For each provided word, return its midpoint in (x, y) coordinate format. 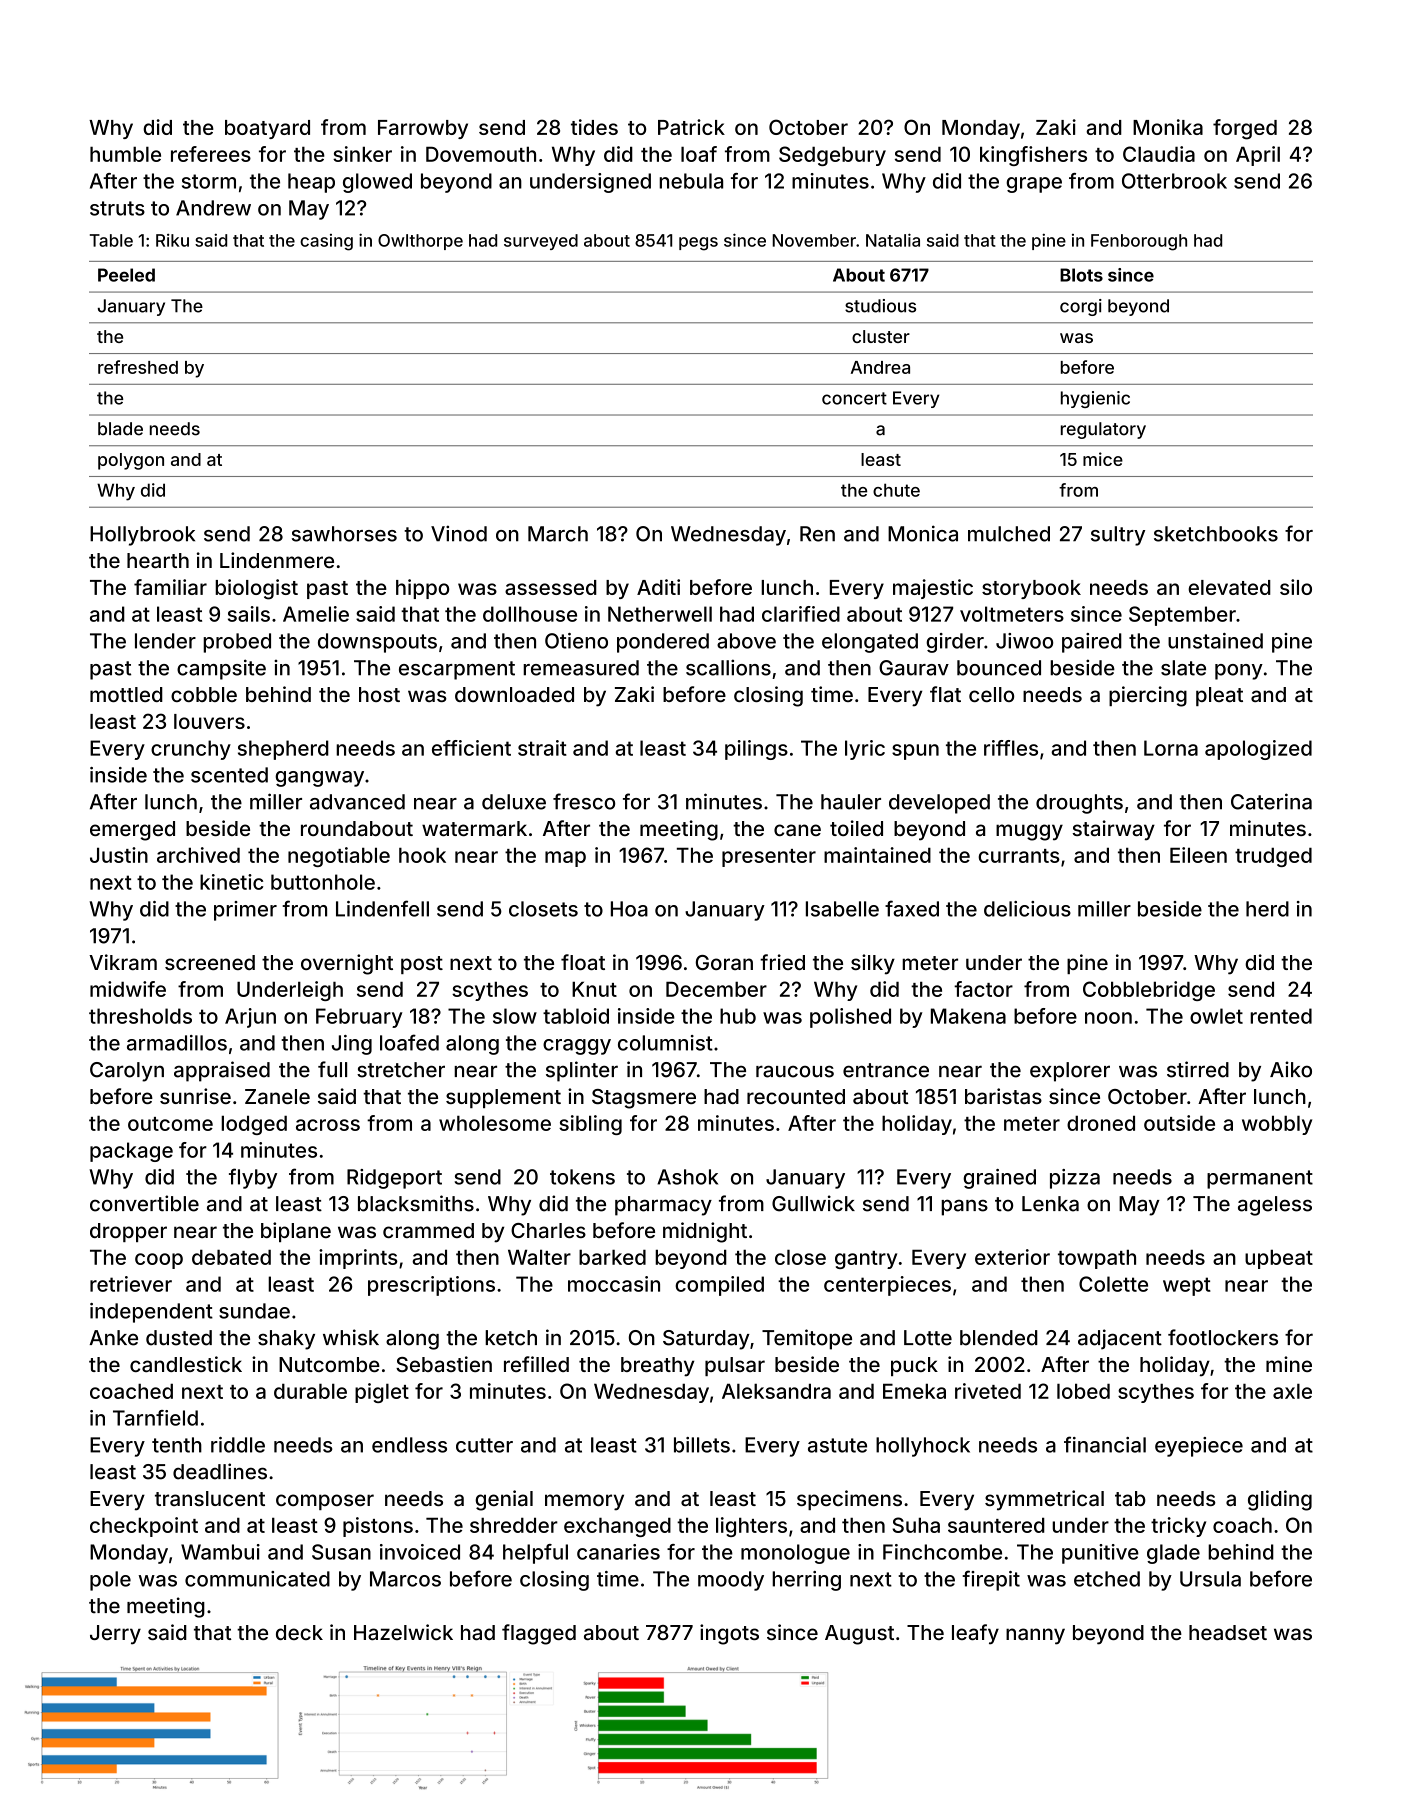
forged (1245, 129)
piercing (1148, 696)
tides (594, 127)
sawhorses (344, 534)
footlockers (1223, 1337)
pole (110, 1581)
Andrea (880, 367)
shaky (286, 1340)
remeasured (581, 668)
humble (125, 154)
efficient (471, 748)
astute (837, 1445)
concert (854, 398)
